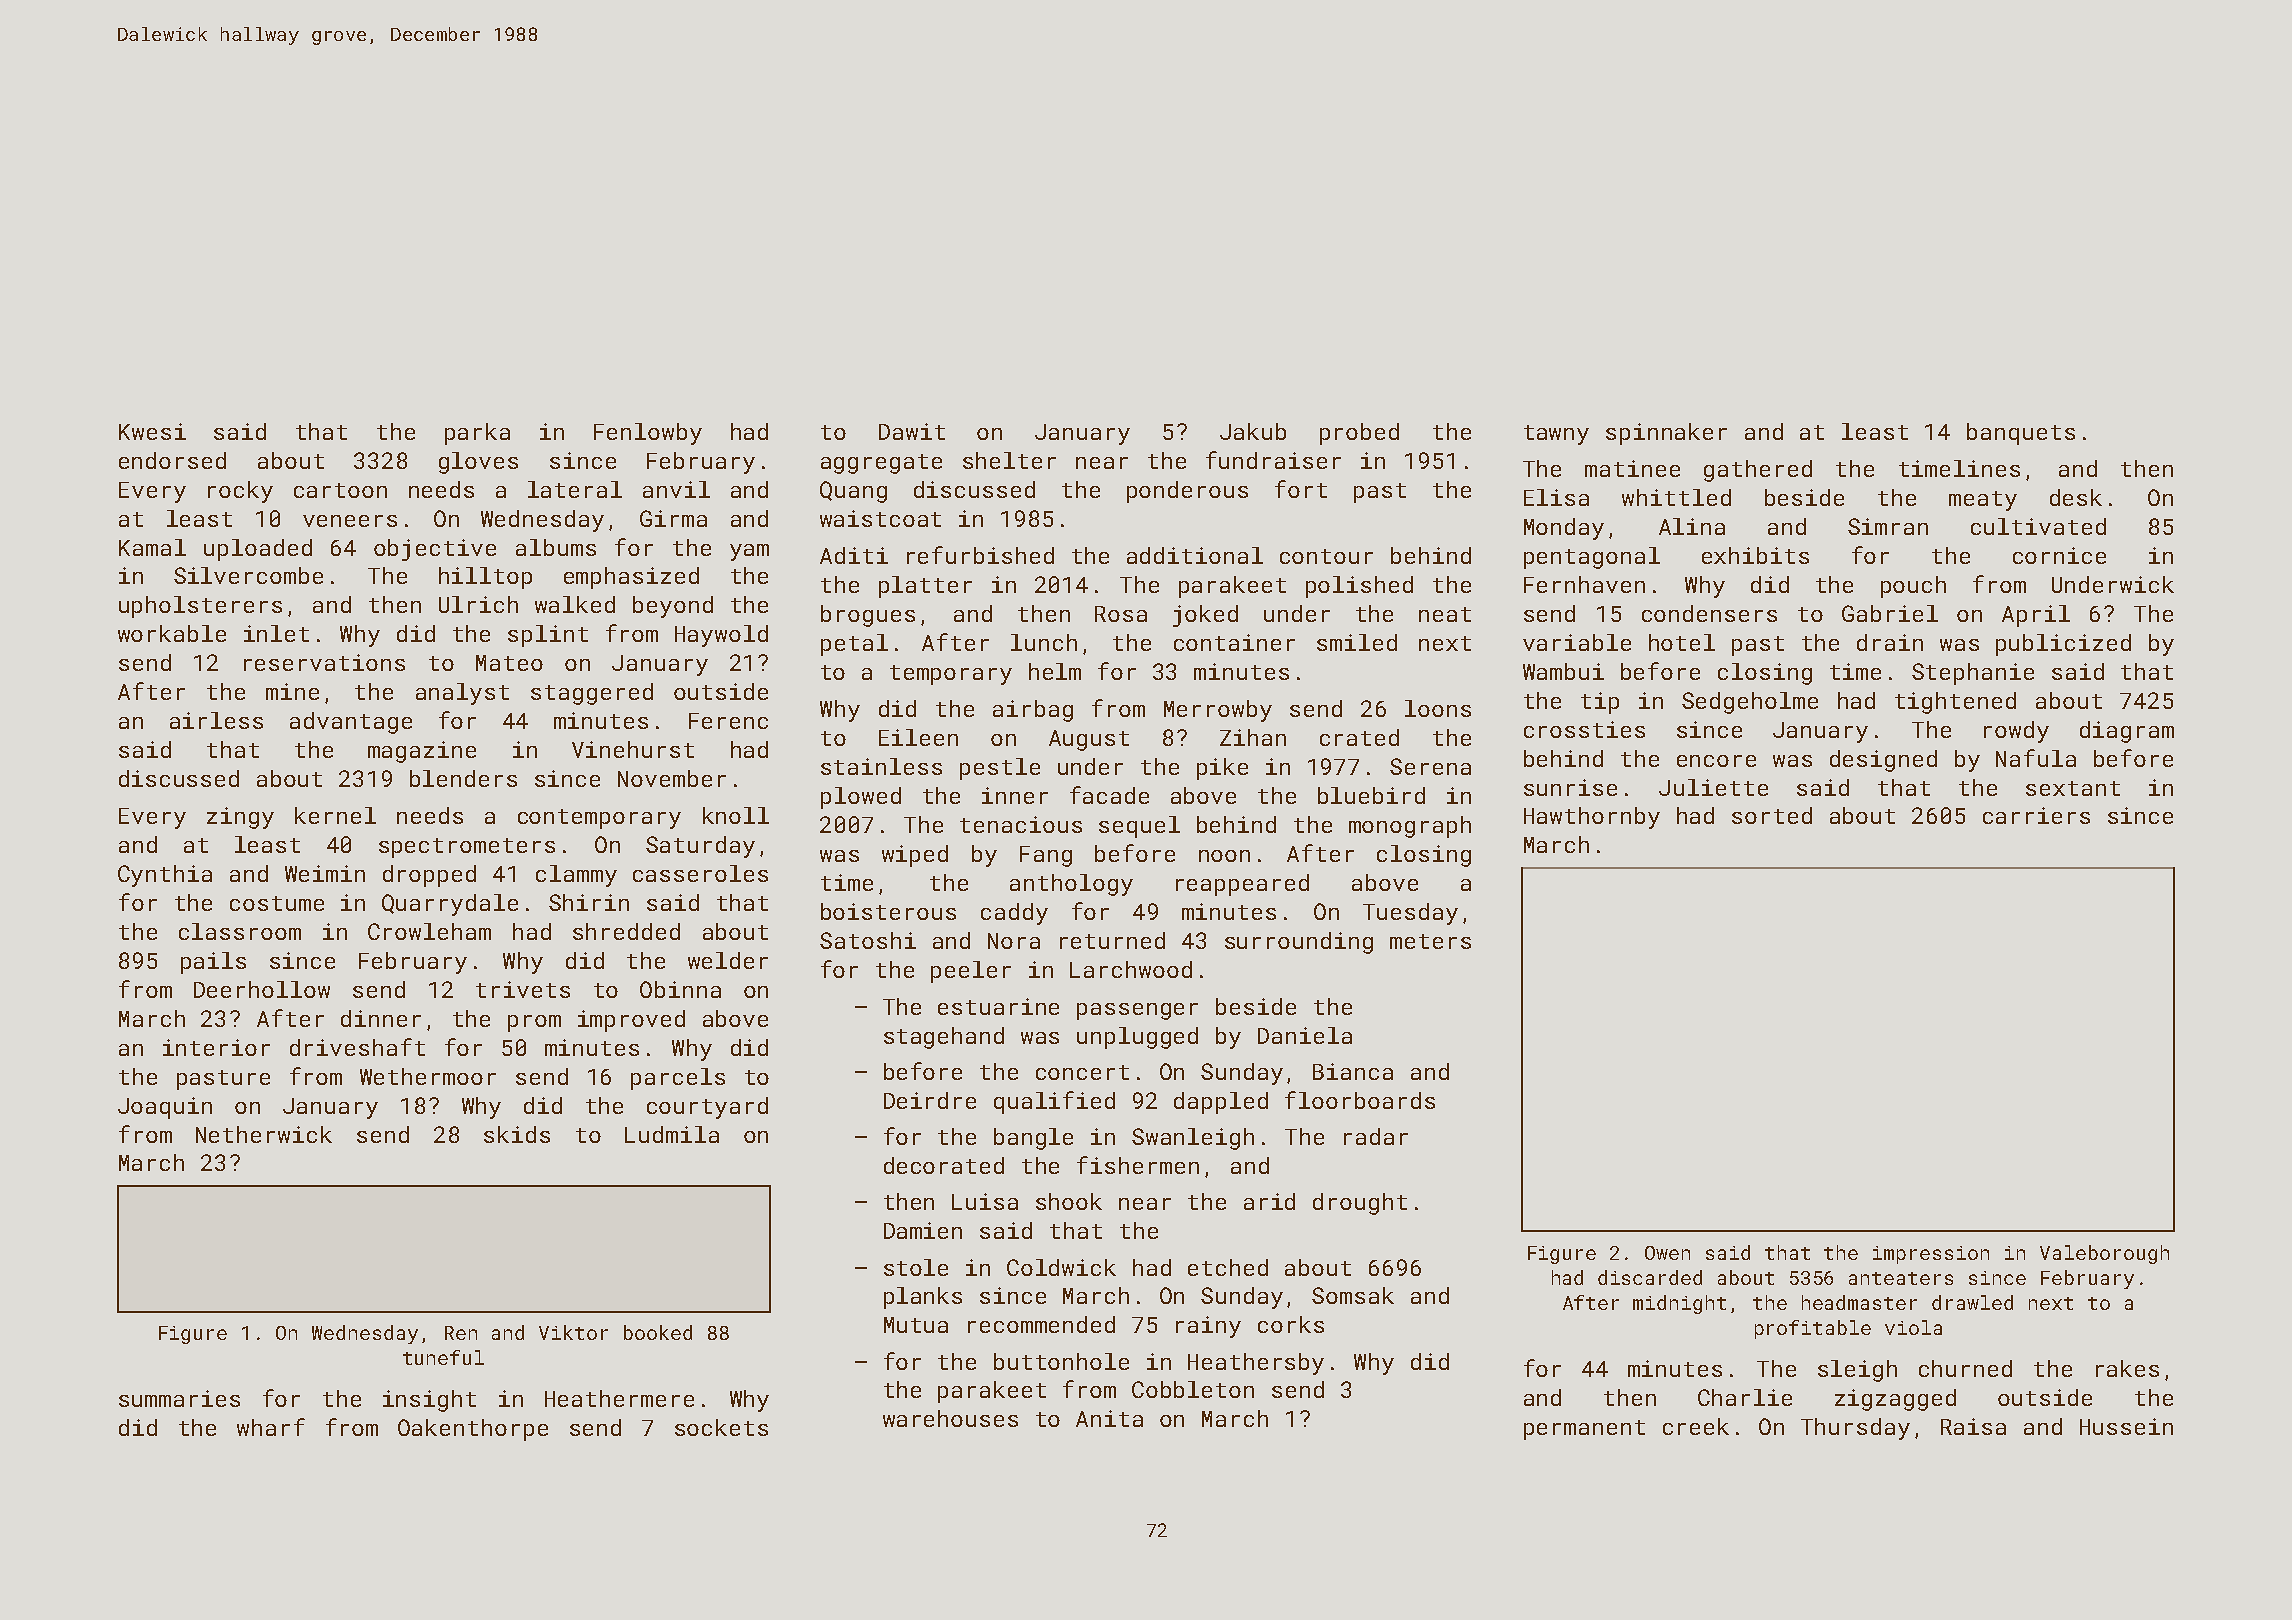  Describe the element at coordinates (240, 818) in the screenshot. I see `zingy` at that location.
